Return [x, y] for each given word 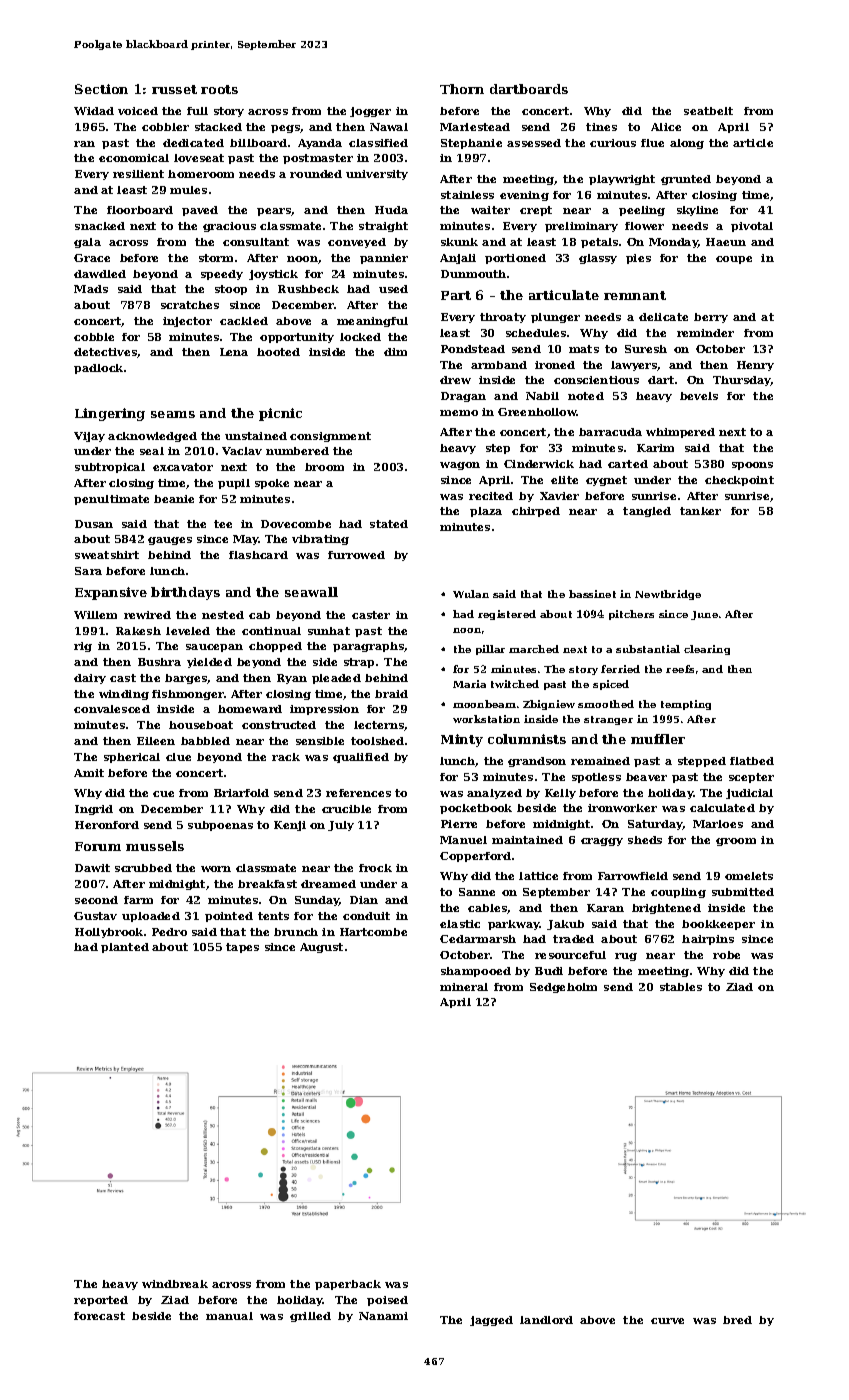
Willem [95, 615]
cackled [244, 321]
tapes [242, 948]
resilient [138, 174]
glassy [598, 259]
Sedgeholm [563, 988]
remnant [635, 295]
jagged [491, 1321]
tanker [700, 511]
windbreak [175, 1284]
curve [667, 1321]
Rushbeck [308, 289]
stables [681, 987]
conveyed [357, 243]
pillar [490, 650]
